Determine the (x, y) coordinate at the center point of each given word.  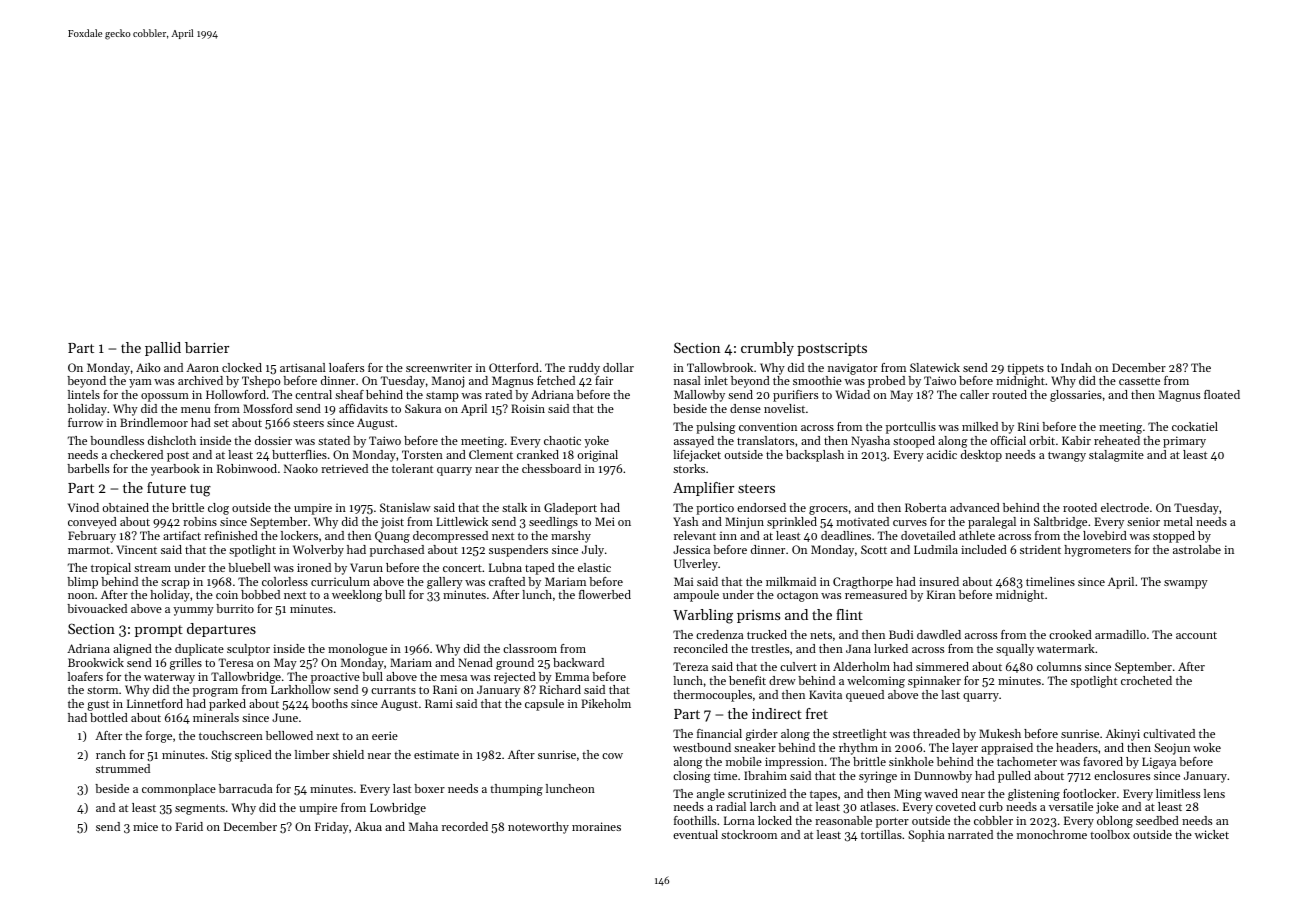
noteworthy (538, 828)
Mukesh (1000, 733)
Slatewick (935, 367)
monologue (357, 650)
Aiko (148, 367)
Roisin (528, 408)
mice (145, 826)
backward (578, 662)
